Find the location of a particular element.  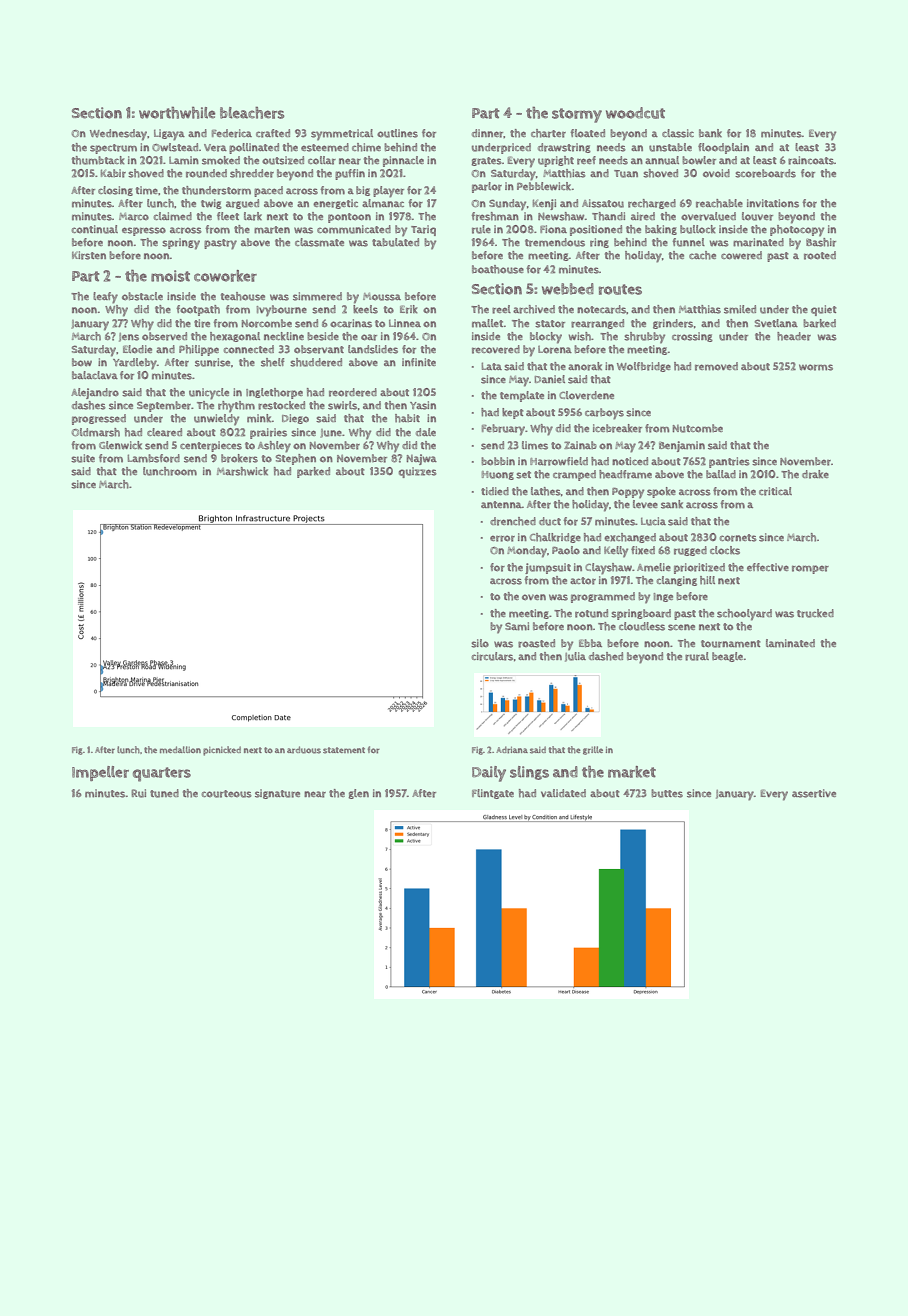

Marshwick is located at coordinates (242, 471).
